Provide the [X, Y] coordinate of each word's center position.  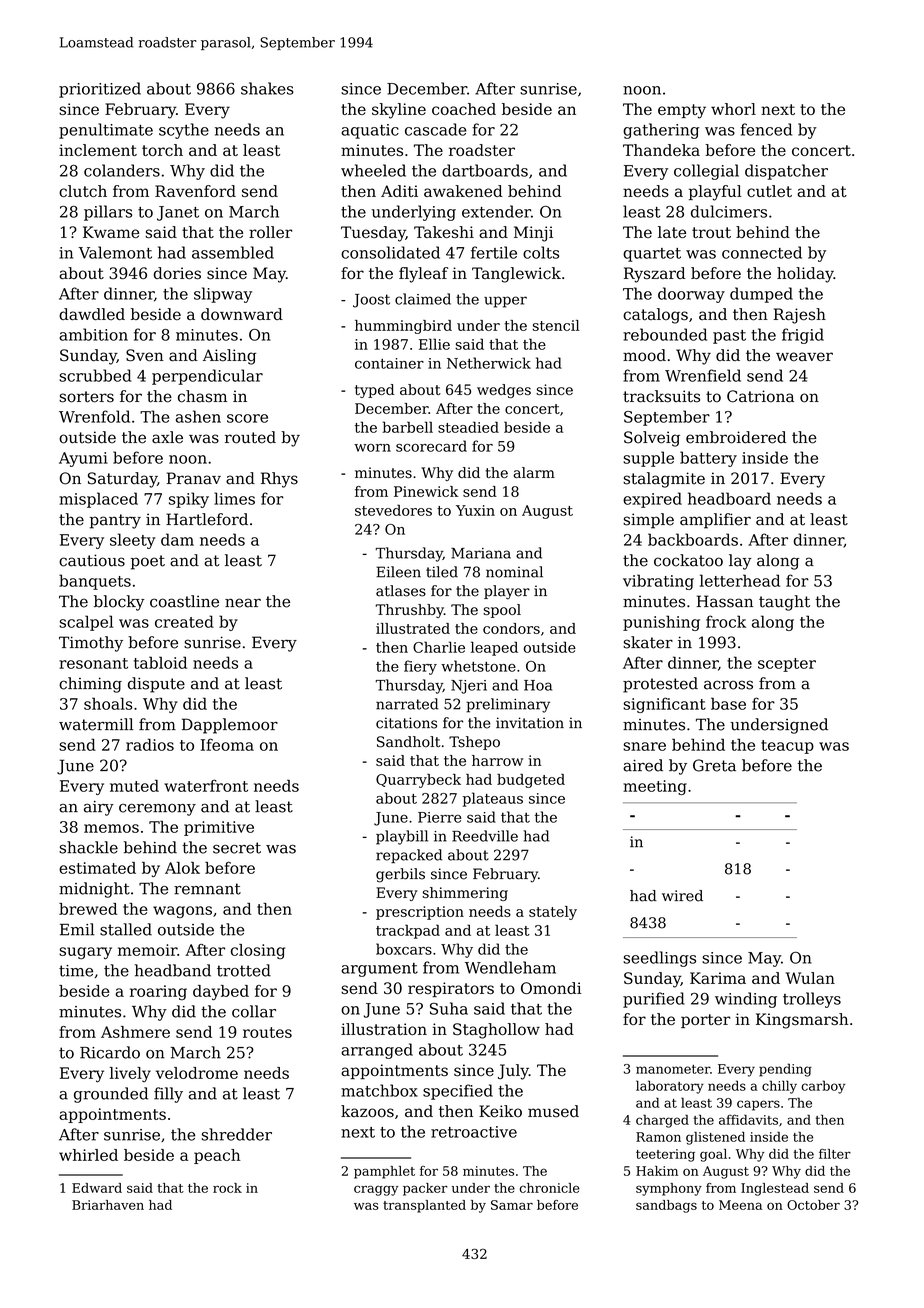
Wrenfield [703, 375]
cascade [436, 129]
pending [785, 1070]
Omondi [551, 988]
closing [258, 951]
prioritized [100, 90]
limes [234, 498]
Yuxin [475, 510]
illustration [384, 1029]
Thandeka [661, 150]
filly [168, 1095]
